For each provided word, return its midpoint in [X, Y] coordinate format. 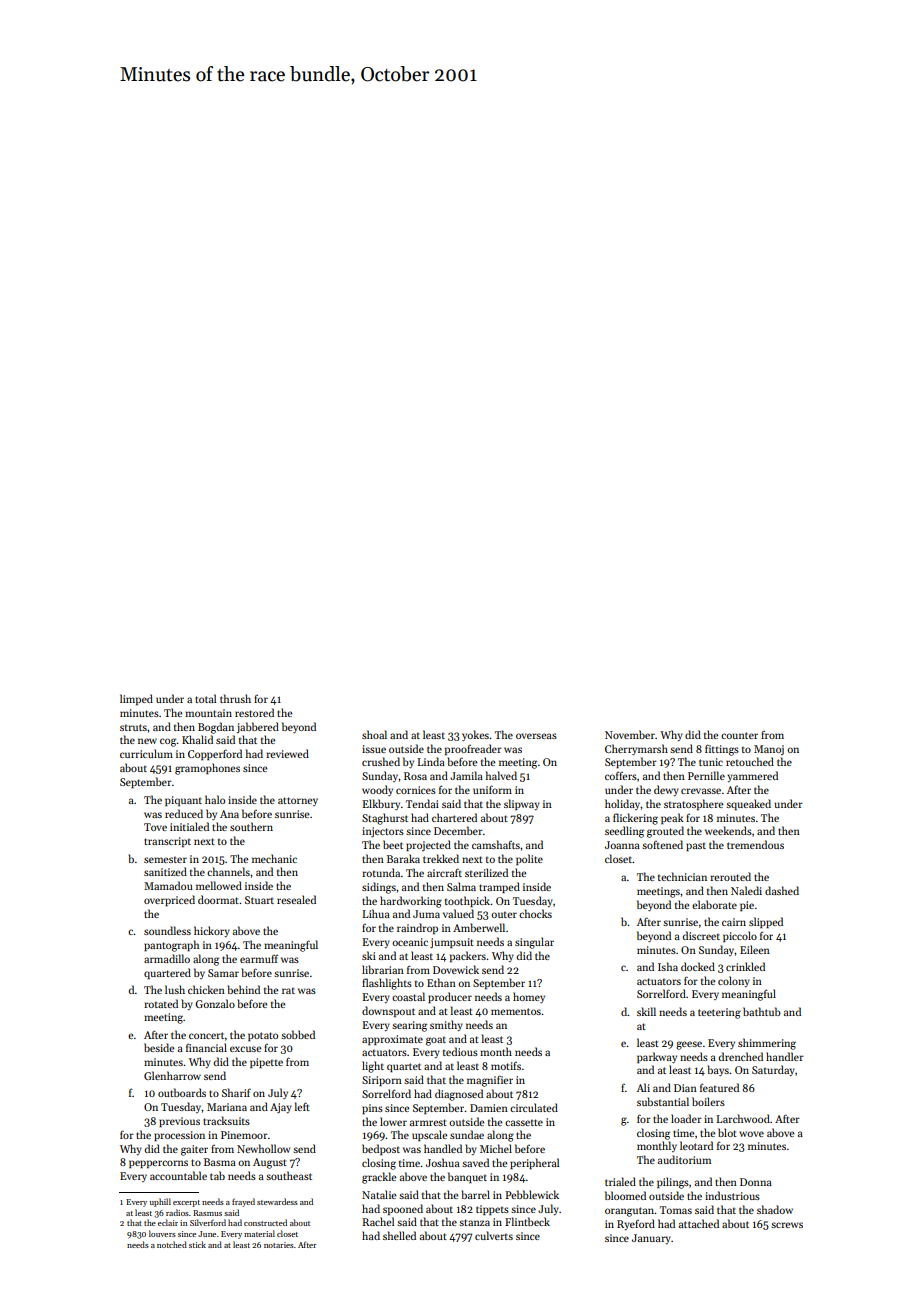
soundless [167, 930]
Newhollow [263, 1148]
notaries [279, 1245]
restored [254, 712]
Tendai [422, 803]
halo [215, 799]
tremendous [755, 844]
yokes [475, 735]
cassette [524, 1122]
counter [739, 735]
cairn [734, 922]
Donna [756, 1182]
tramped [499, 887]
